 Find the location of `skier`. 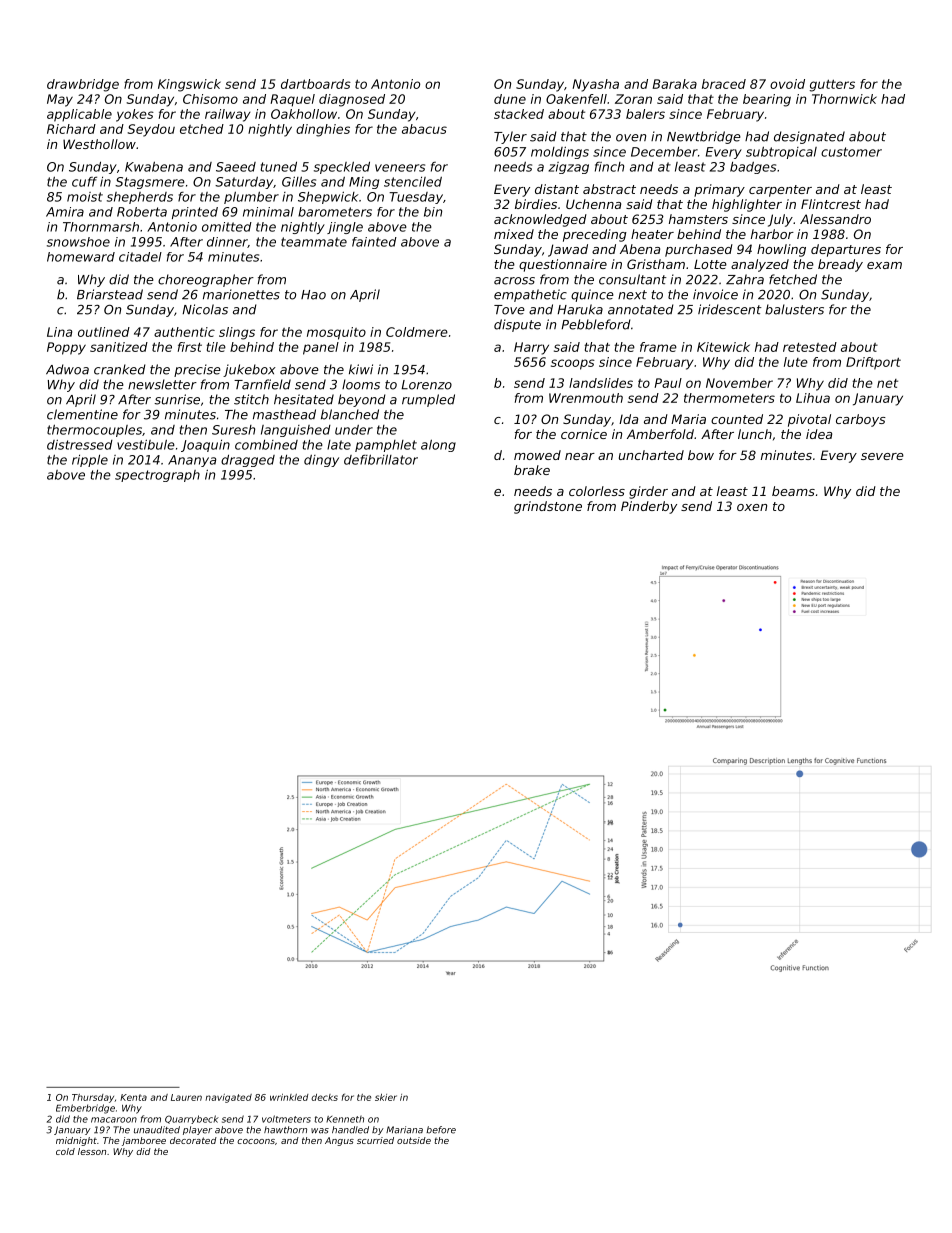

skier is located at coordinates (386, 1097).
